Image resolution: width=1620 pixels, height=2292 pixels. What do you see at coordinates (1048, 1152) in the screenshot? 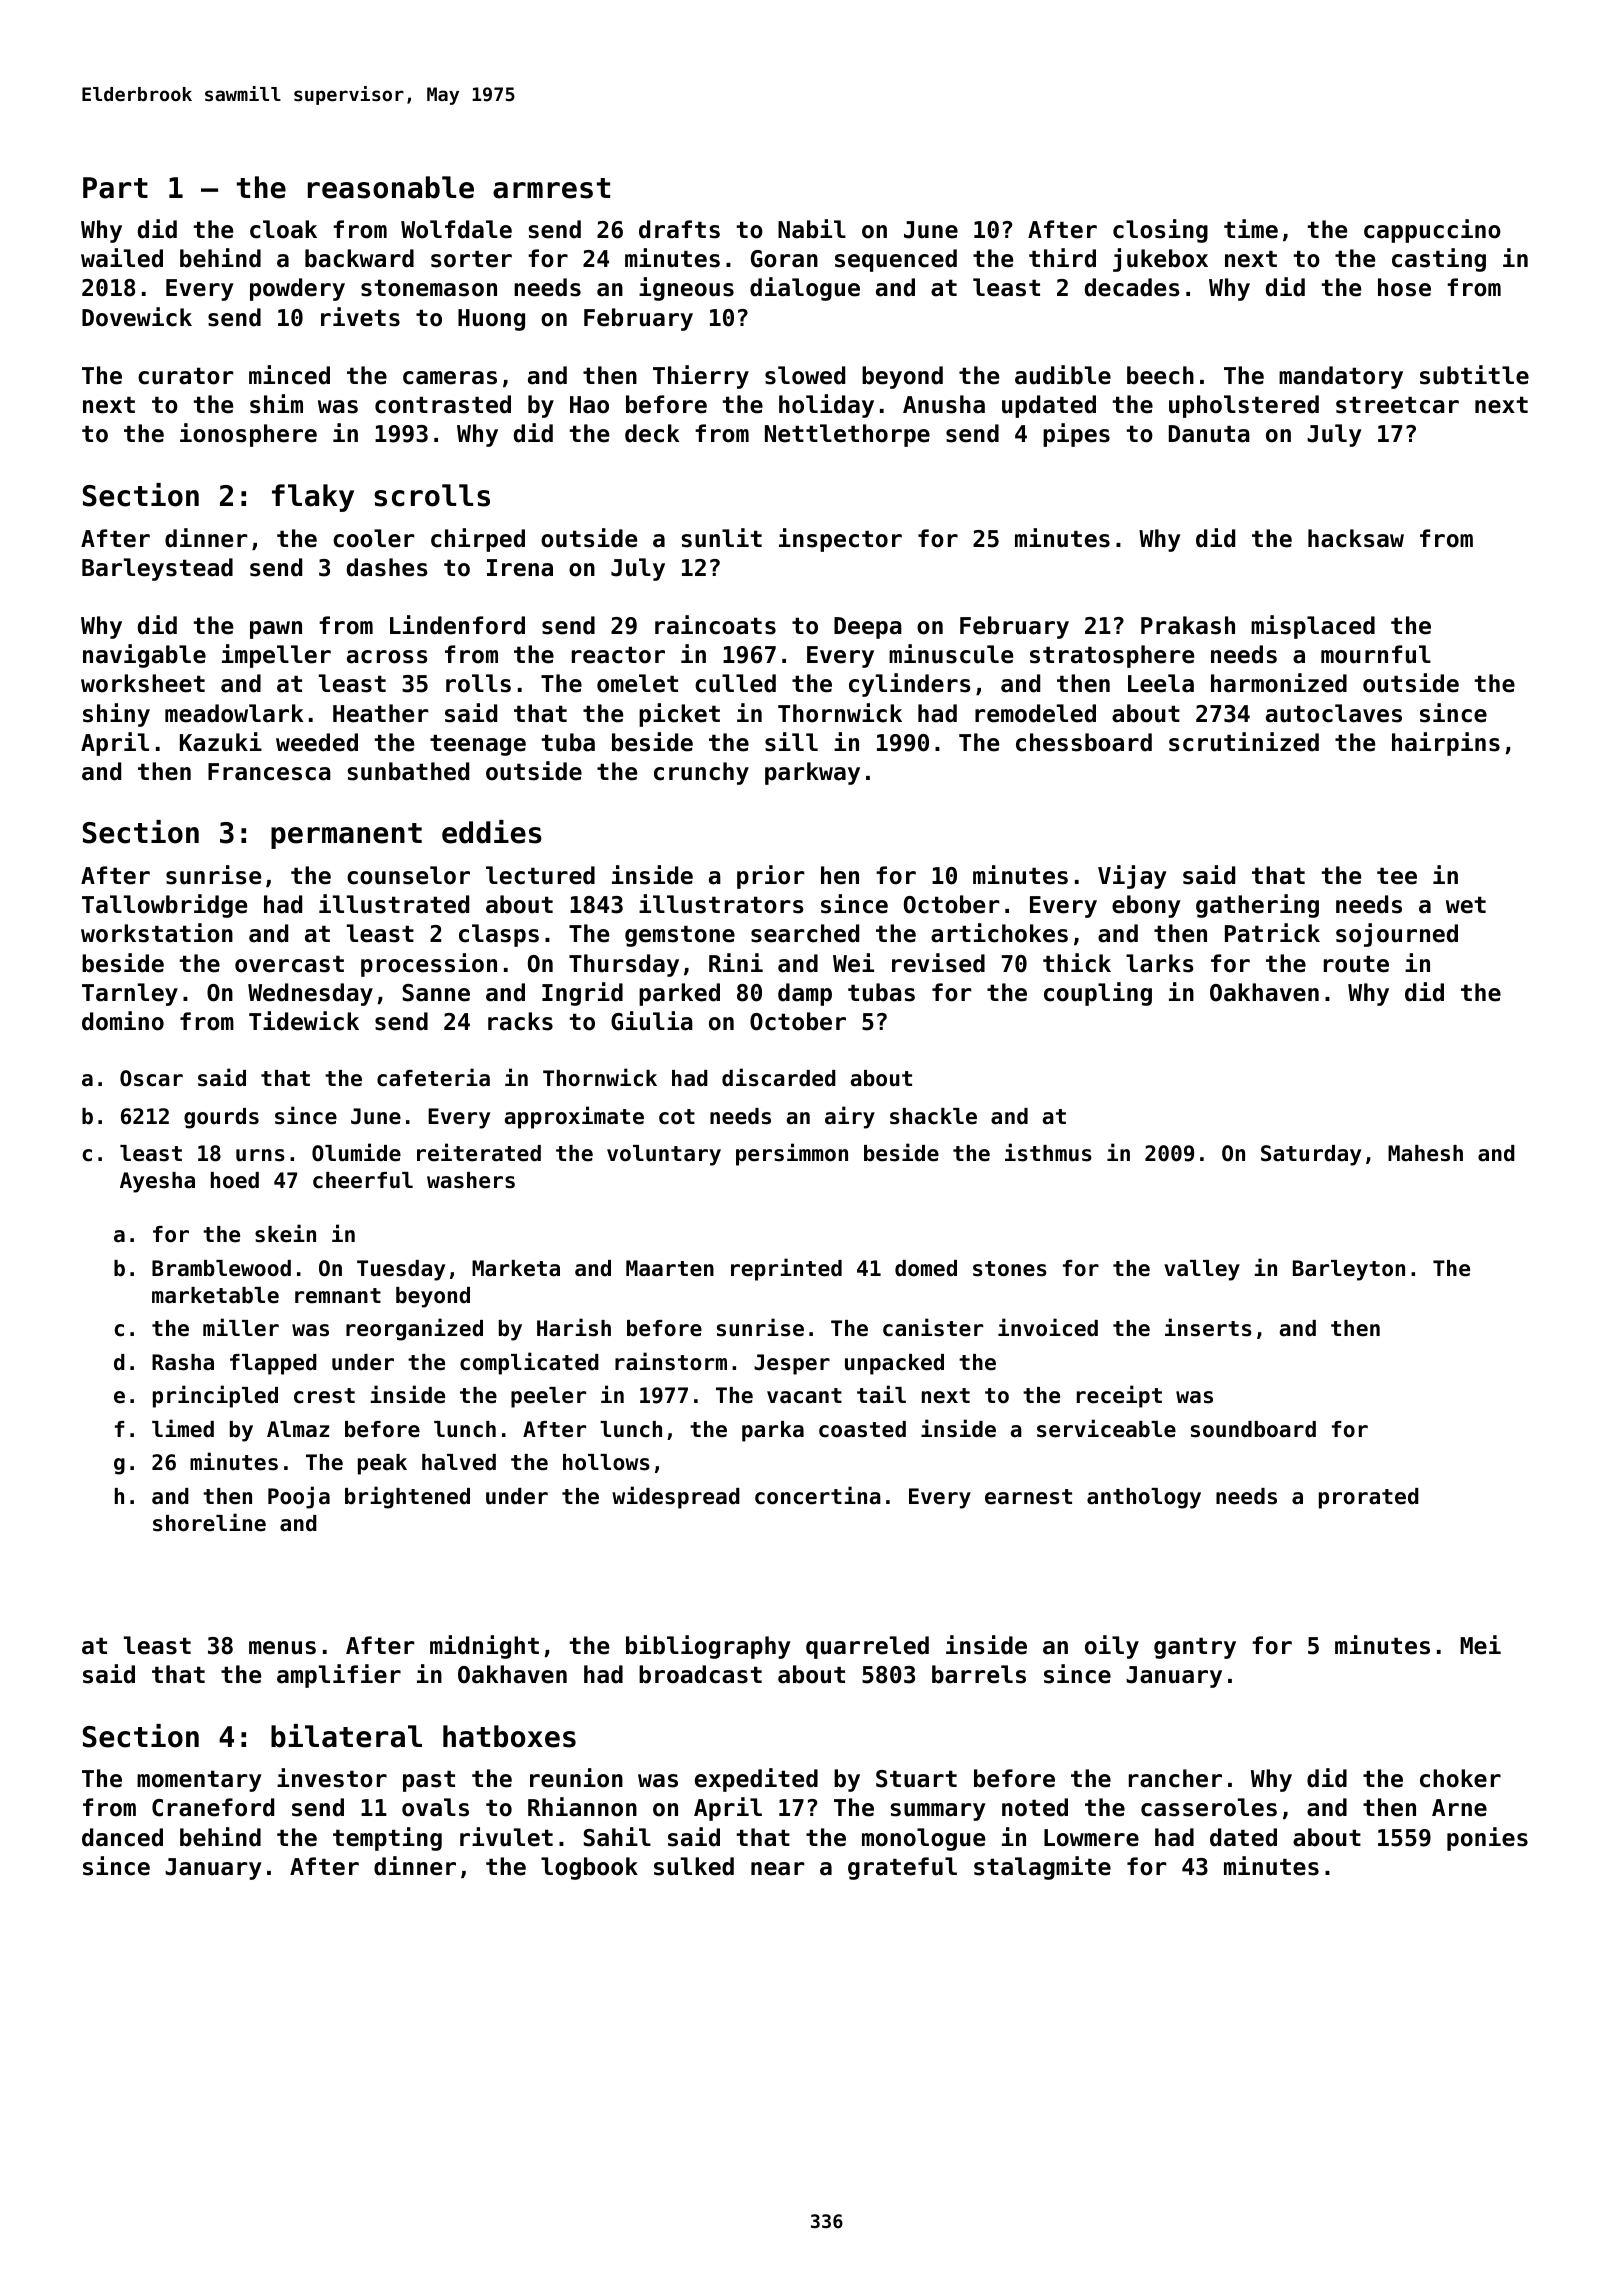
I see `isthmus` at bounding box center [1048, 1152].
